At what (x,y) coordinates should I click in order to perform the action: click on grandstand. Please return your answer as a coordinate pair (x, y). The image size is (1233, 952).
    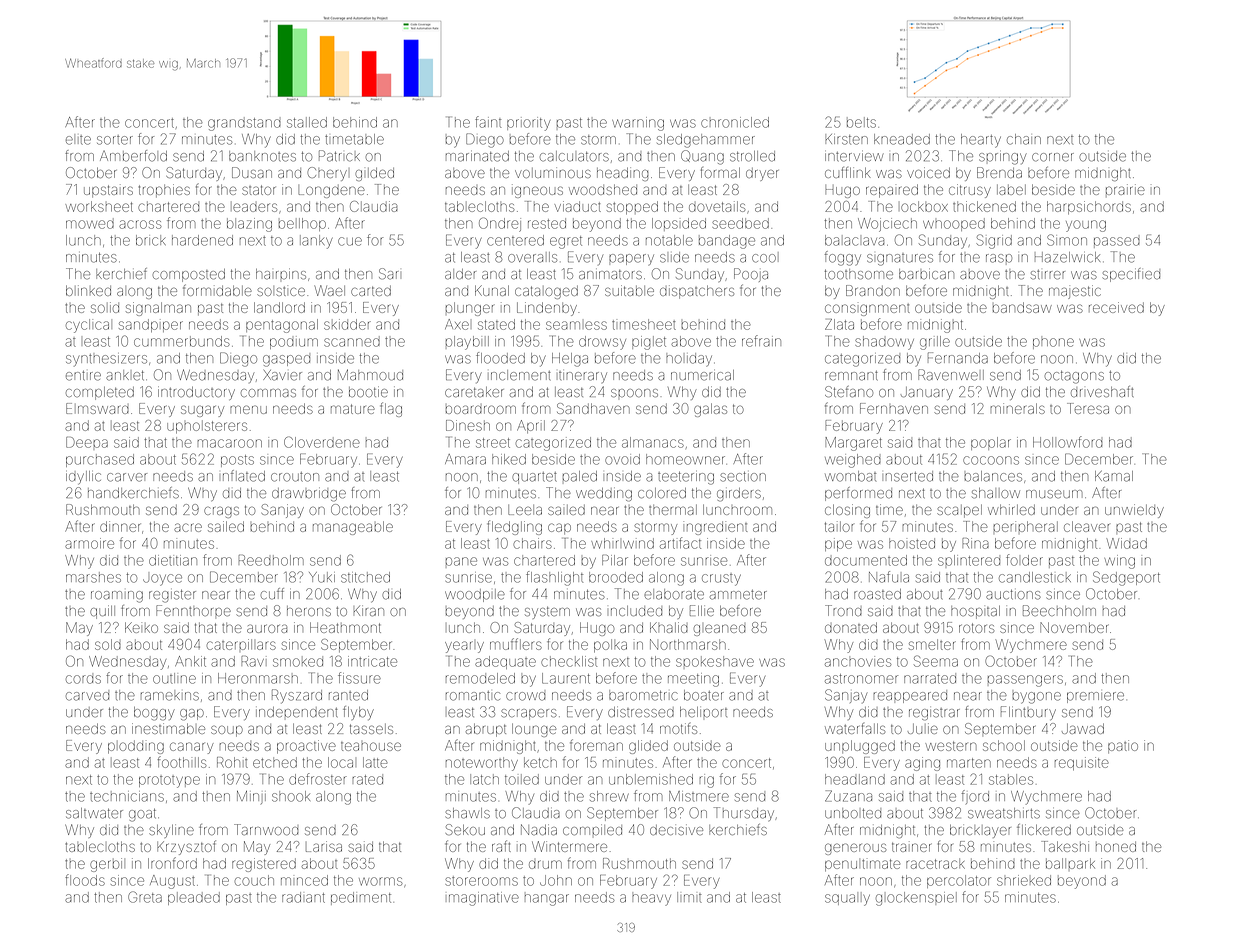
    Looking at the image, I should click on (244, 124).
